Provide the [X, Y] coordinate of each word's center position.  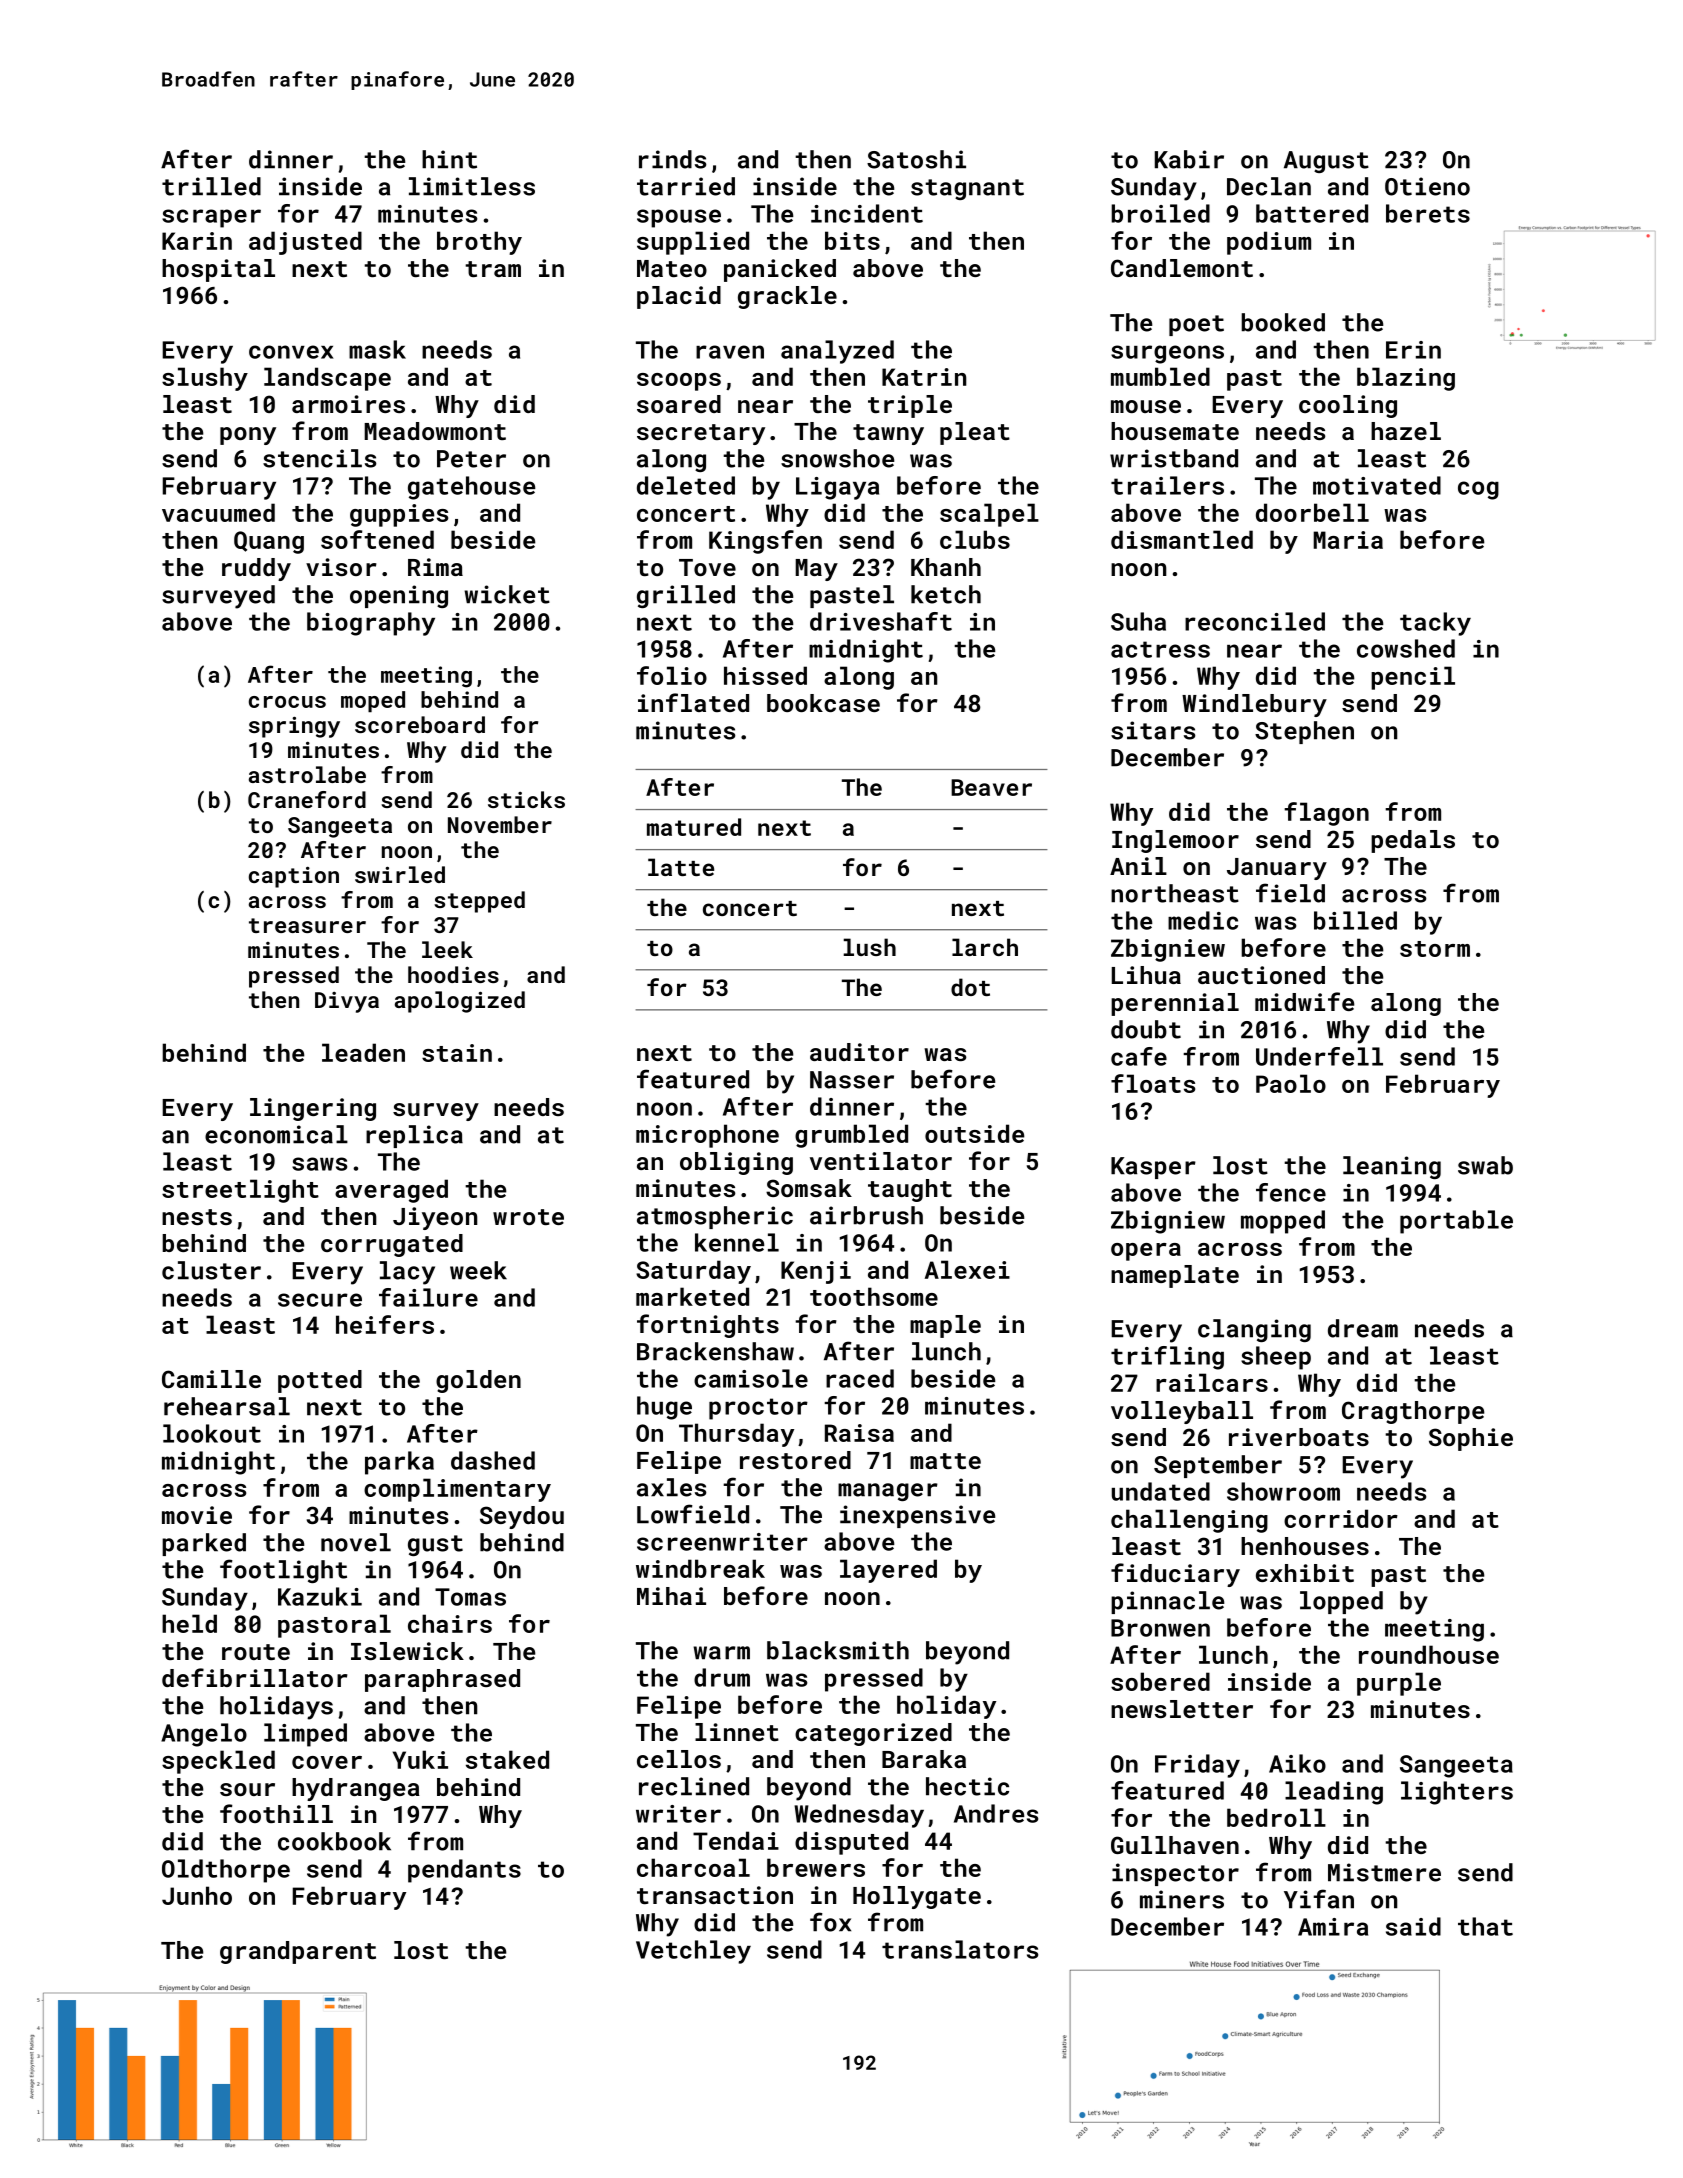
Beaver [991, 787]
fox [830, 1922]
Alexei [967, 1269]
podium [1269, 243]
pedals [1413, 841]
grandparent [298, 1952]
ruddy [256, 569]
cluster [211, 1270]
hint [449, 159]
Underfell [1319, 1056]
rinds [672, 159]
